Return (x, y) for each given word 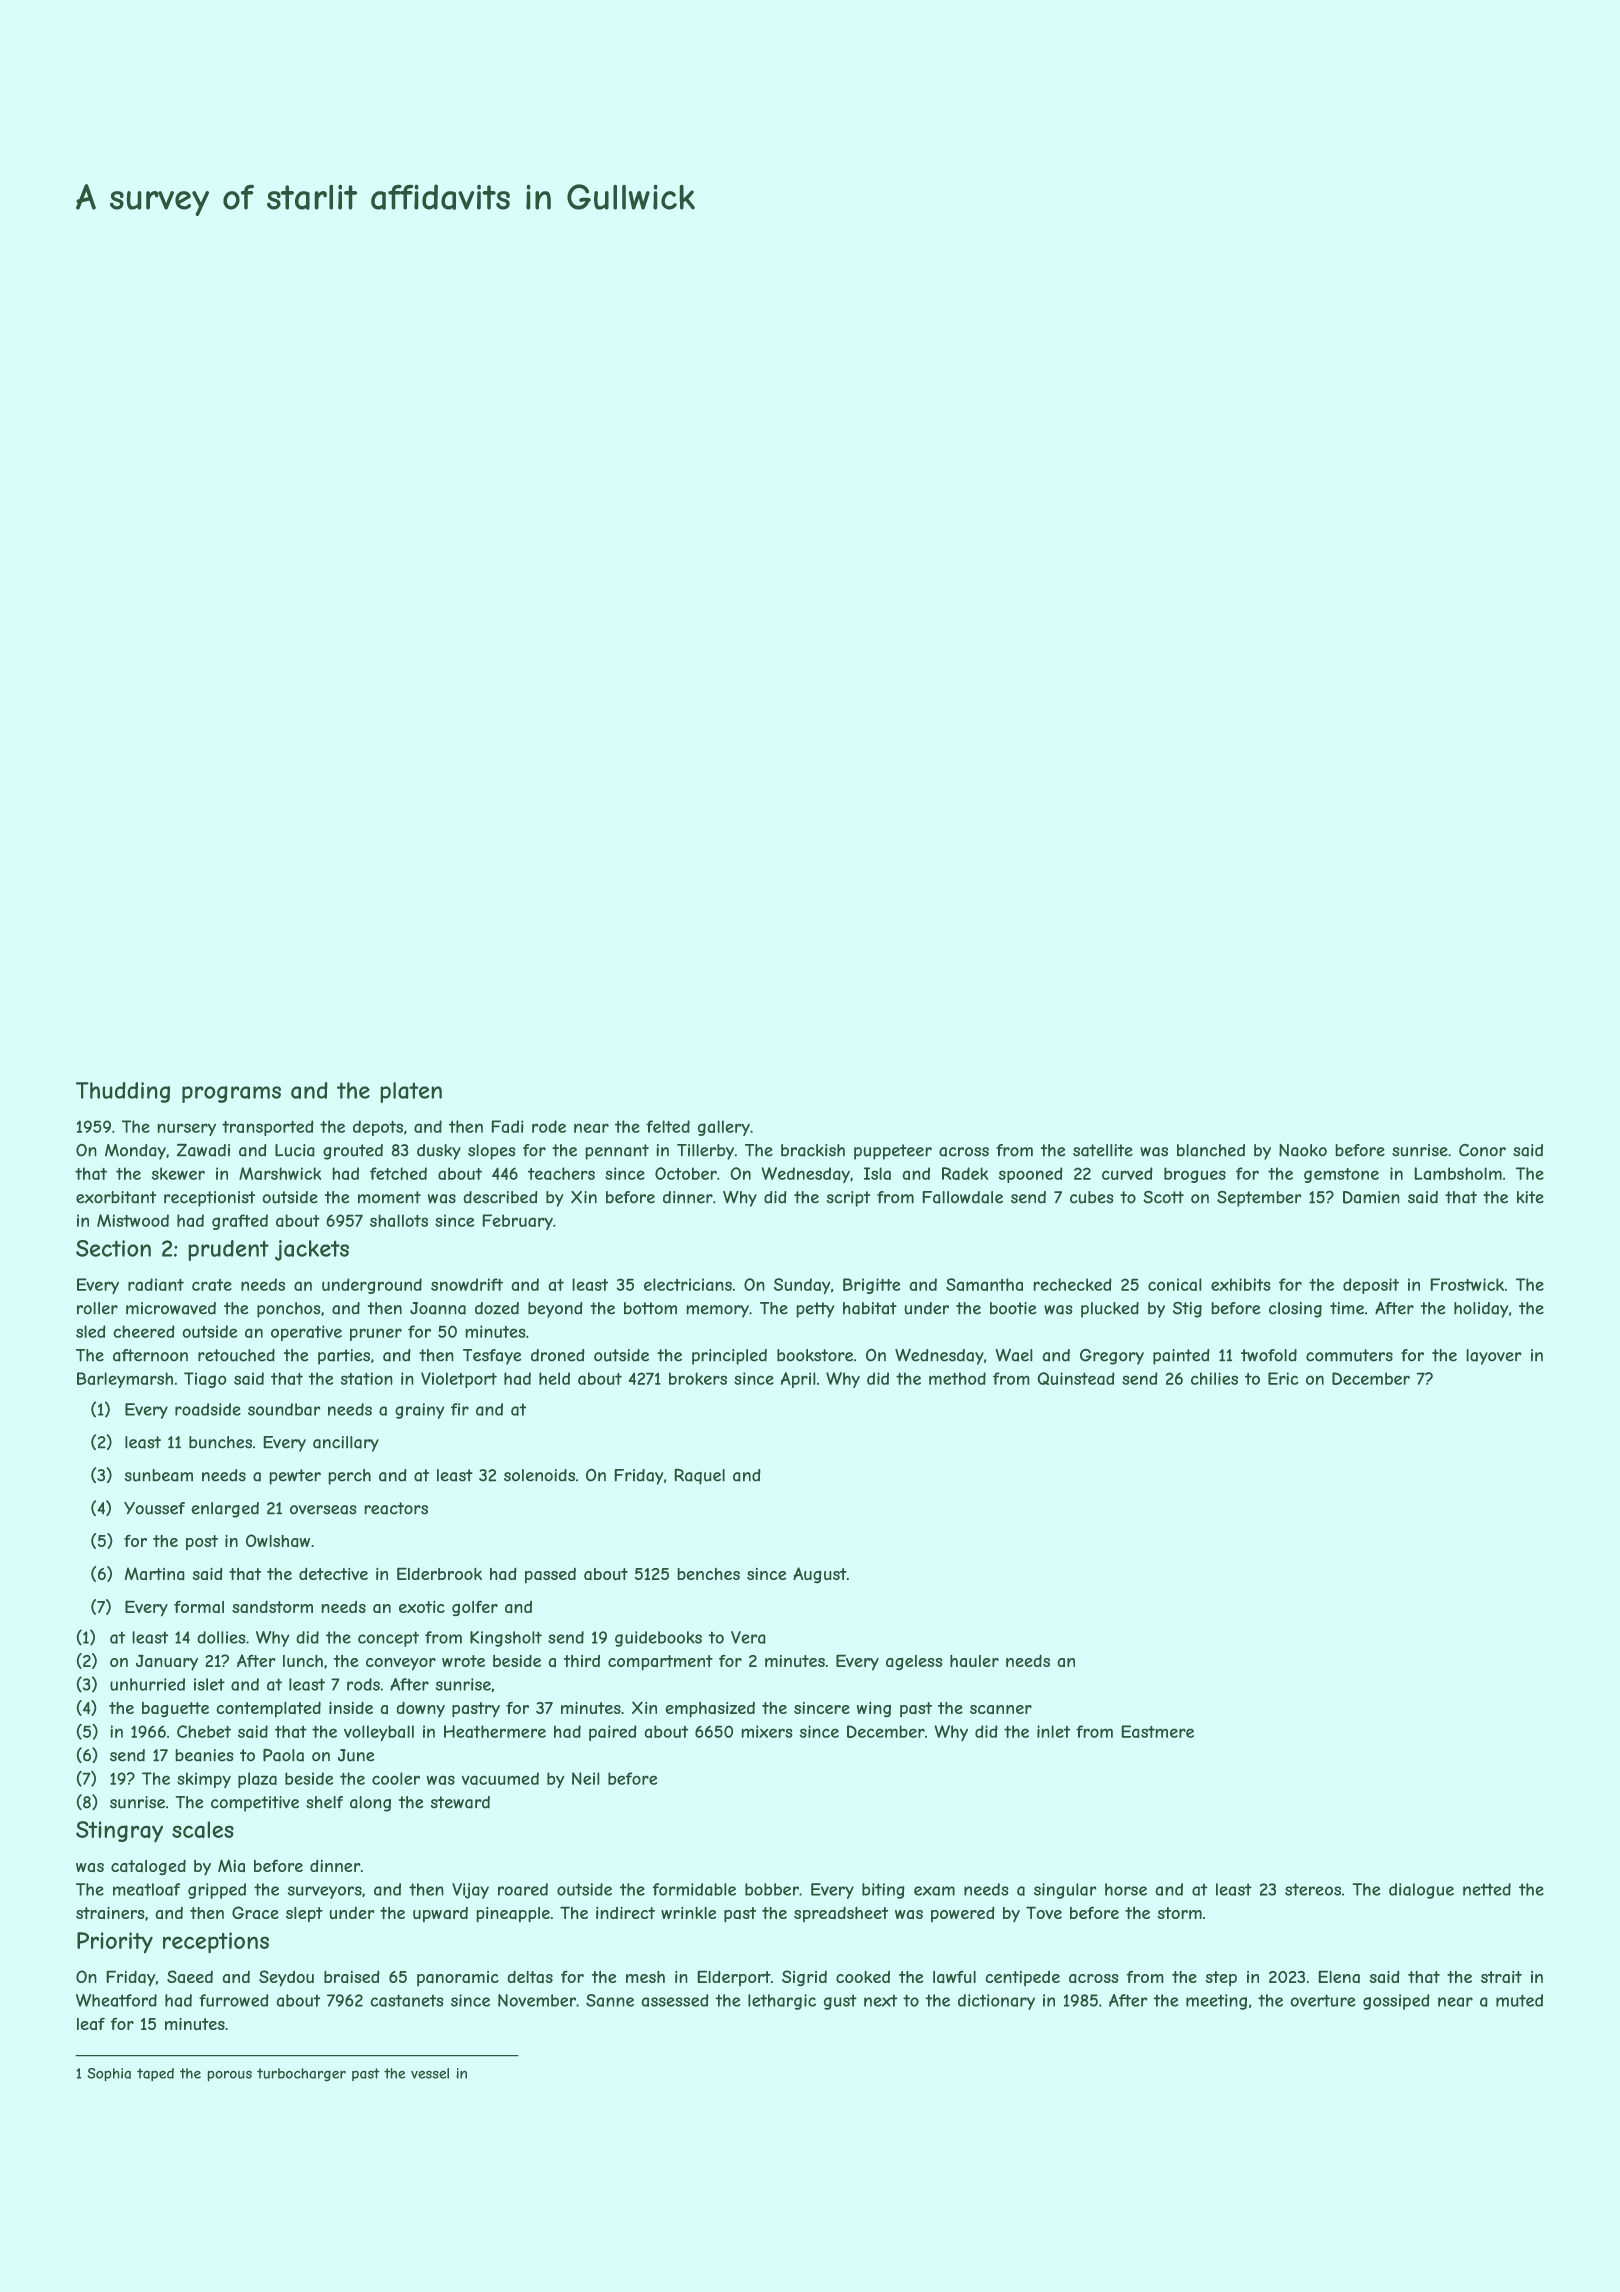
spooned (1030, 1175)
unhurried (147, 1684)
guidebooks (658, 1639)
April (798, 1380)
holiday (1481, 1310)
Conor (1482, 1150)
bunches (220, 1442)
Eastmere (1157, 1731)
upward (440, 1914)
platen (411, 1092)
